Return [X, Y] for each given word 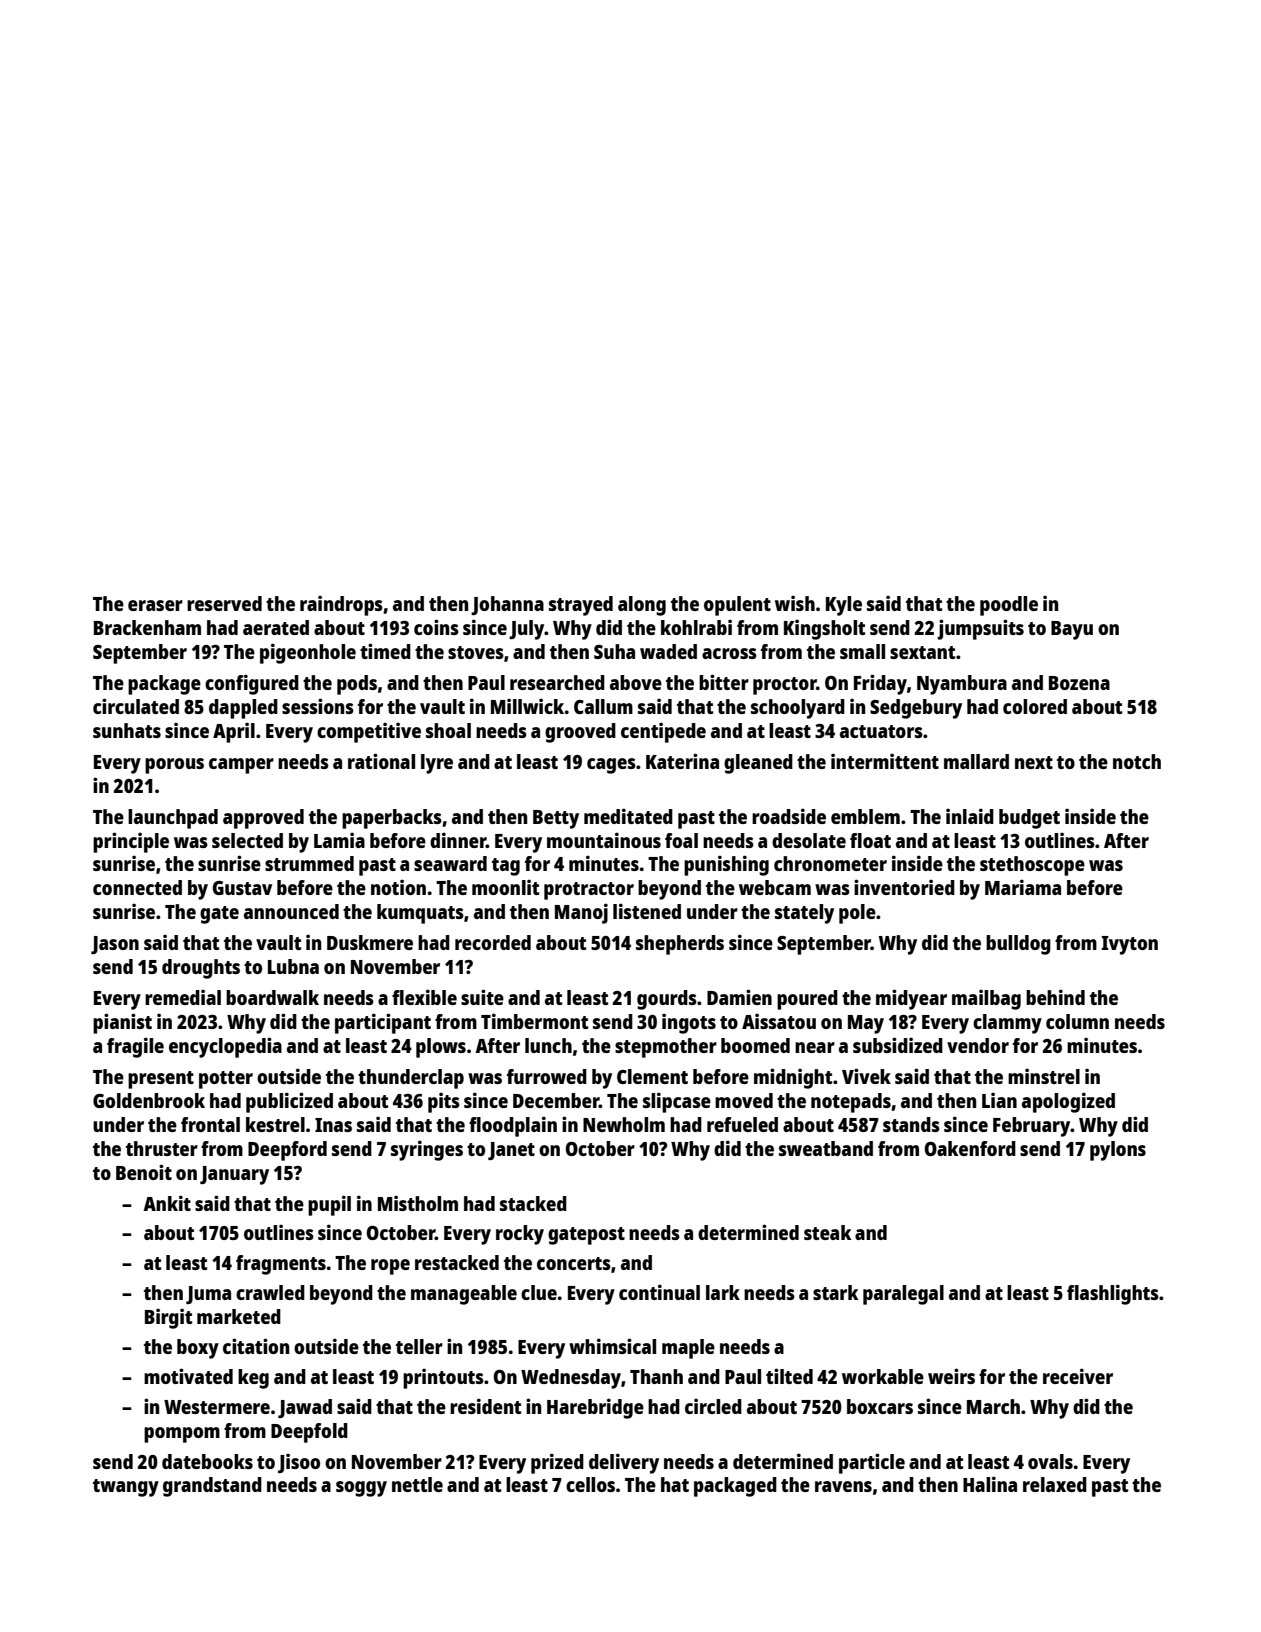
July [526, 630]
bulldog [1018, 945]
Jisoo [299, 1463]
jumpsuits [980, 629]
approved [263, 819]
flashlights [1113, 1294]
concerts [574, 1263]
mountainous [604, 840]
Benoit [144, 1172]
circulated [136, 706]
